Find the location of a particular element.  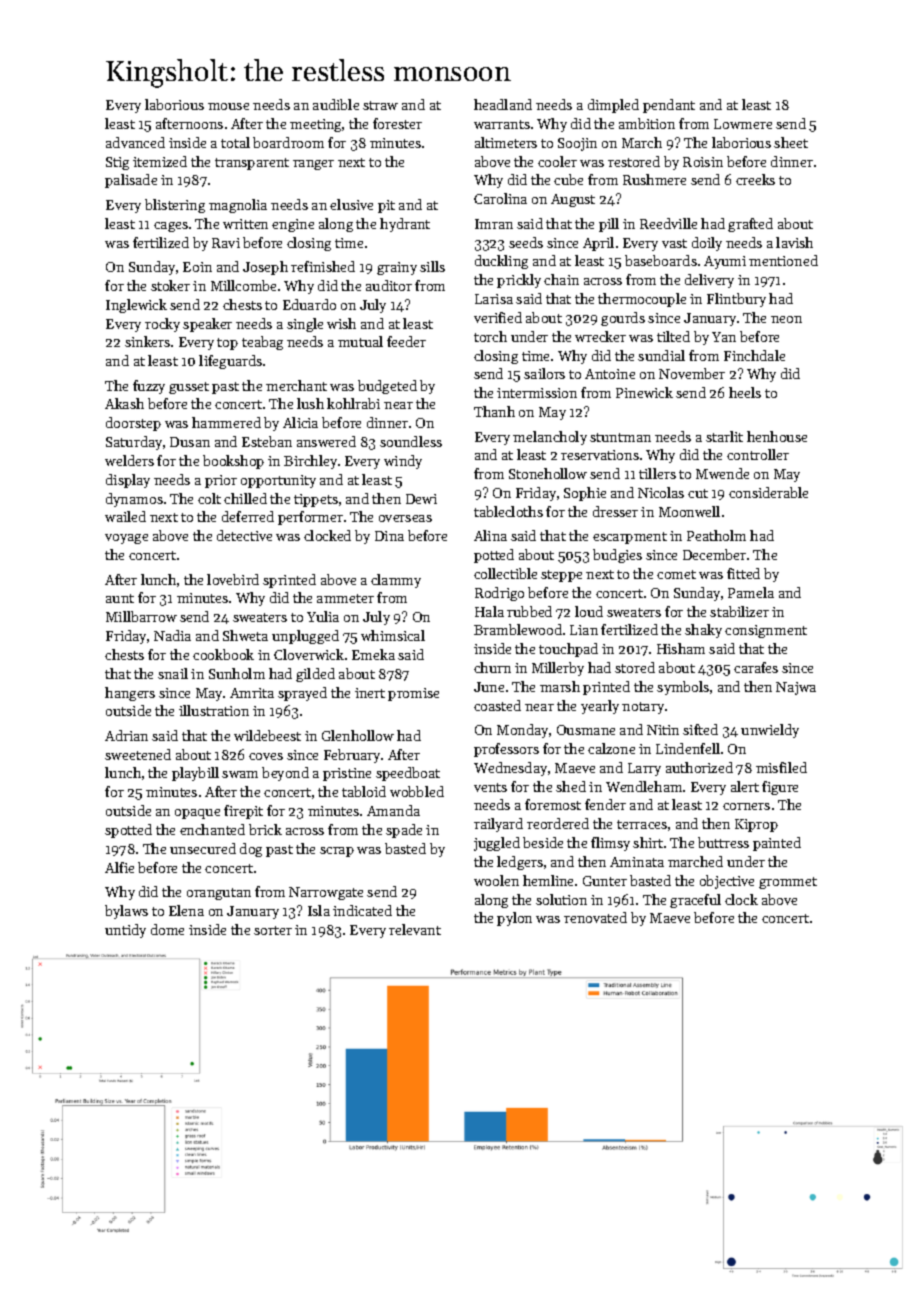

transparent is located at coordinates (252, 164).
